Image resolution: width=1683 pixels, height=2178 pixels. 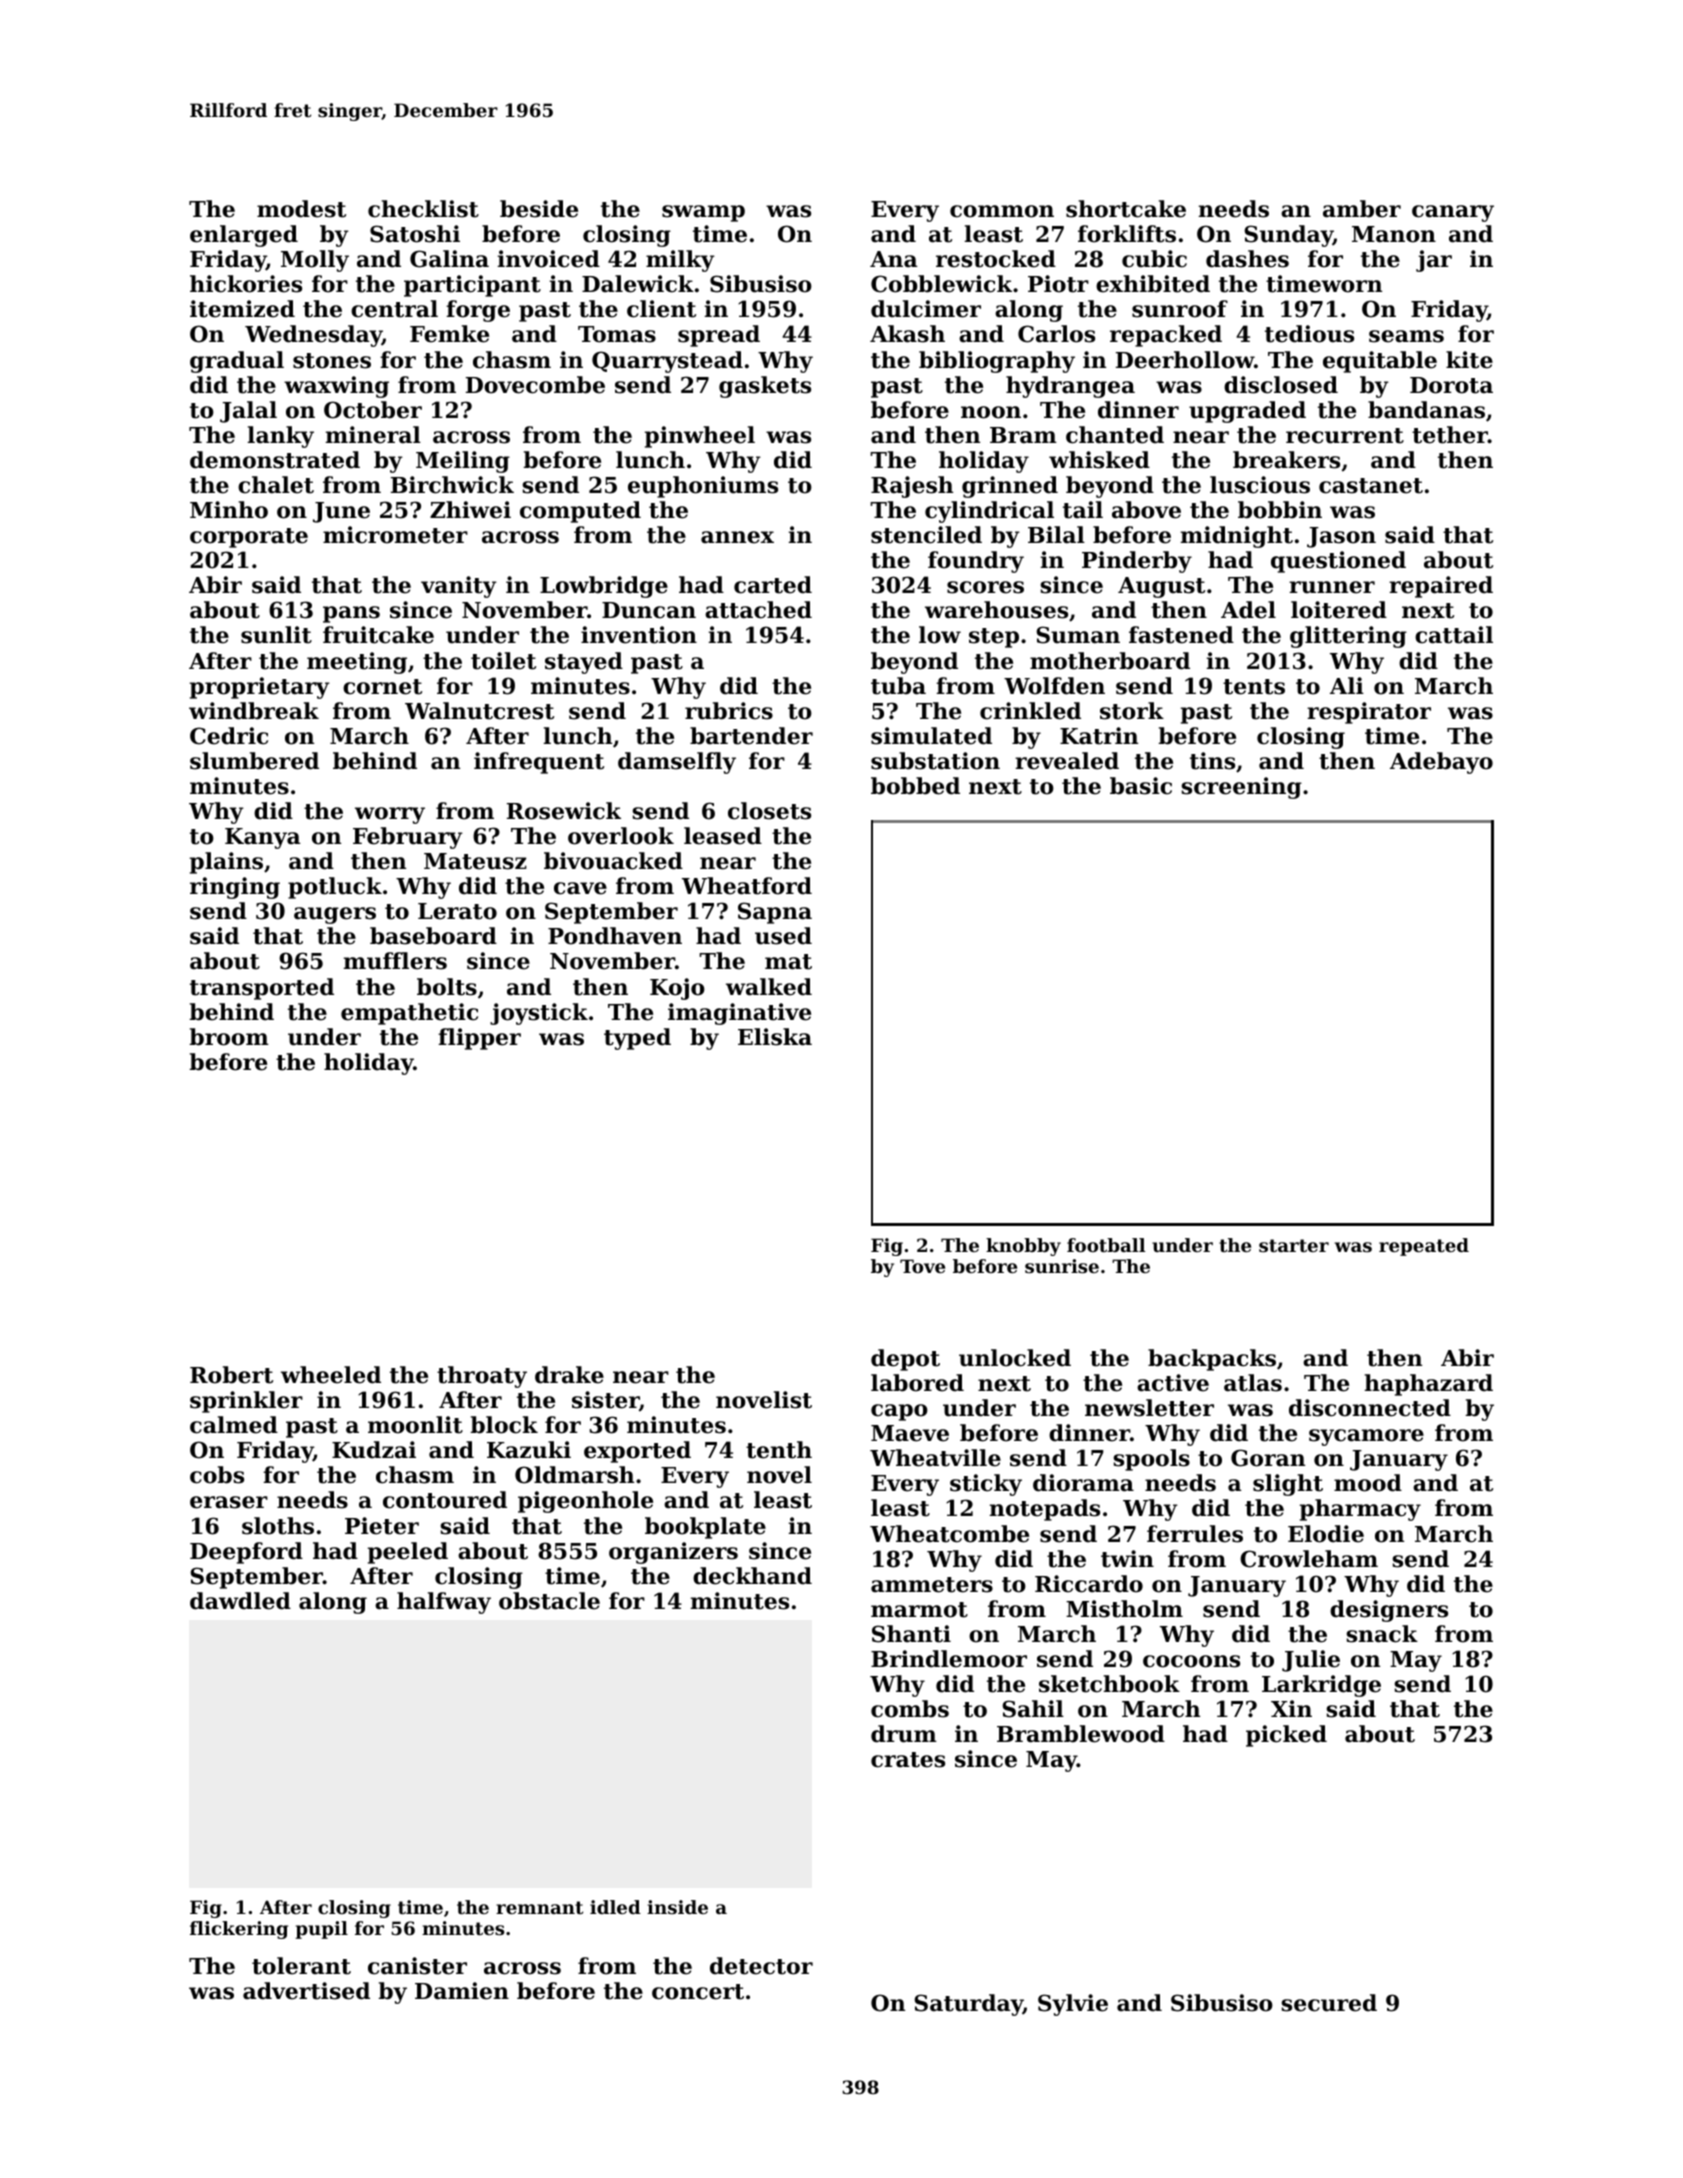 I want to click on crates, so click(x=908, y=1760).
